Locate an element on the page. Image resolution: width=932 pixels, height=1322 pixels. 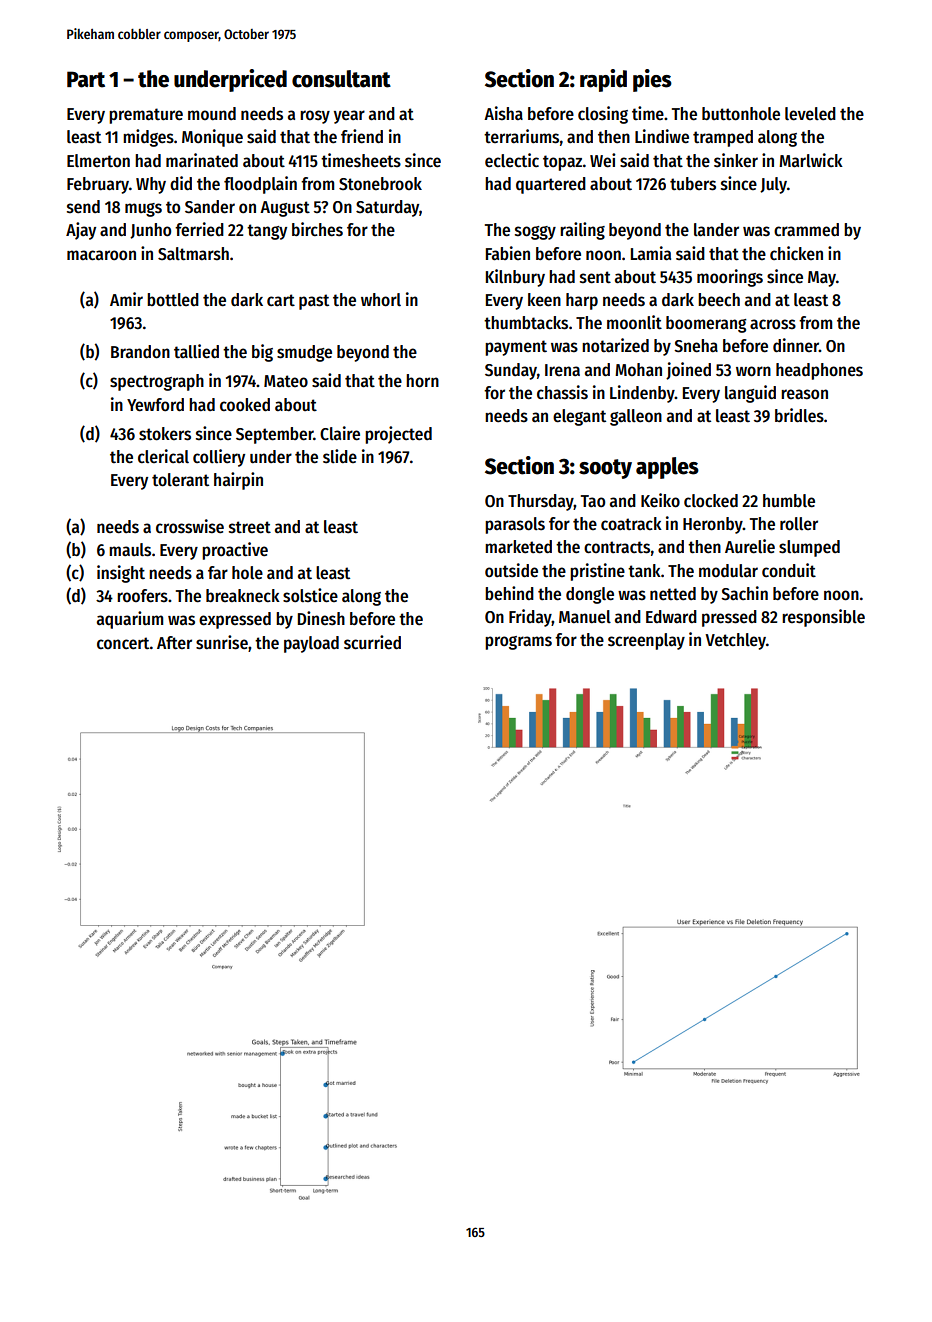
soggy is located at coordinates (535, 233).
